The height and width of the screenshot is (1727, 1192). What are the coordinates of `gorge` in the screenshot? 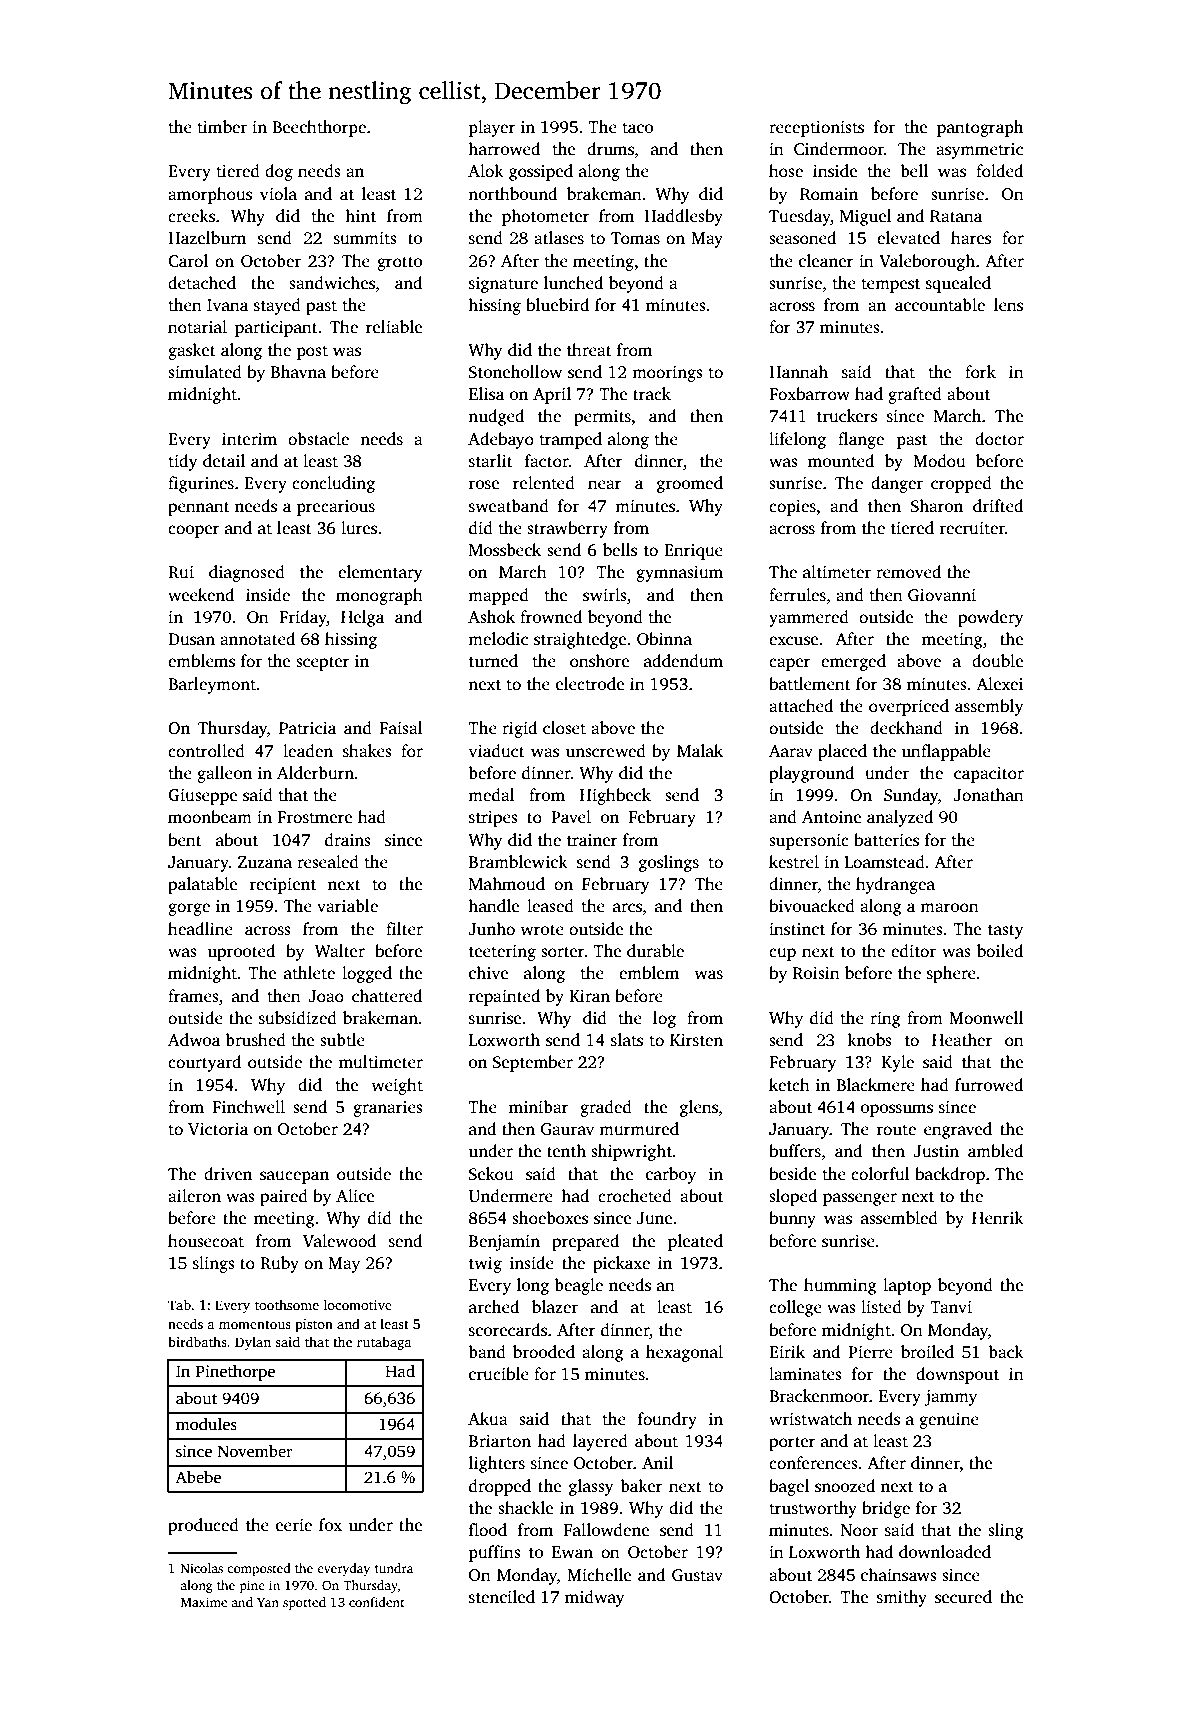 It's located at (189, 909).
